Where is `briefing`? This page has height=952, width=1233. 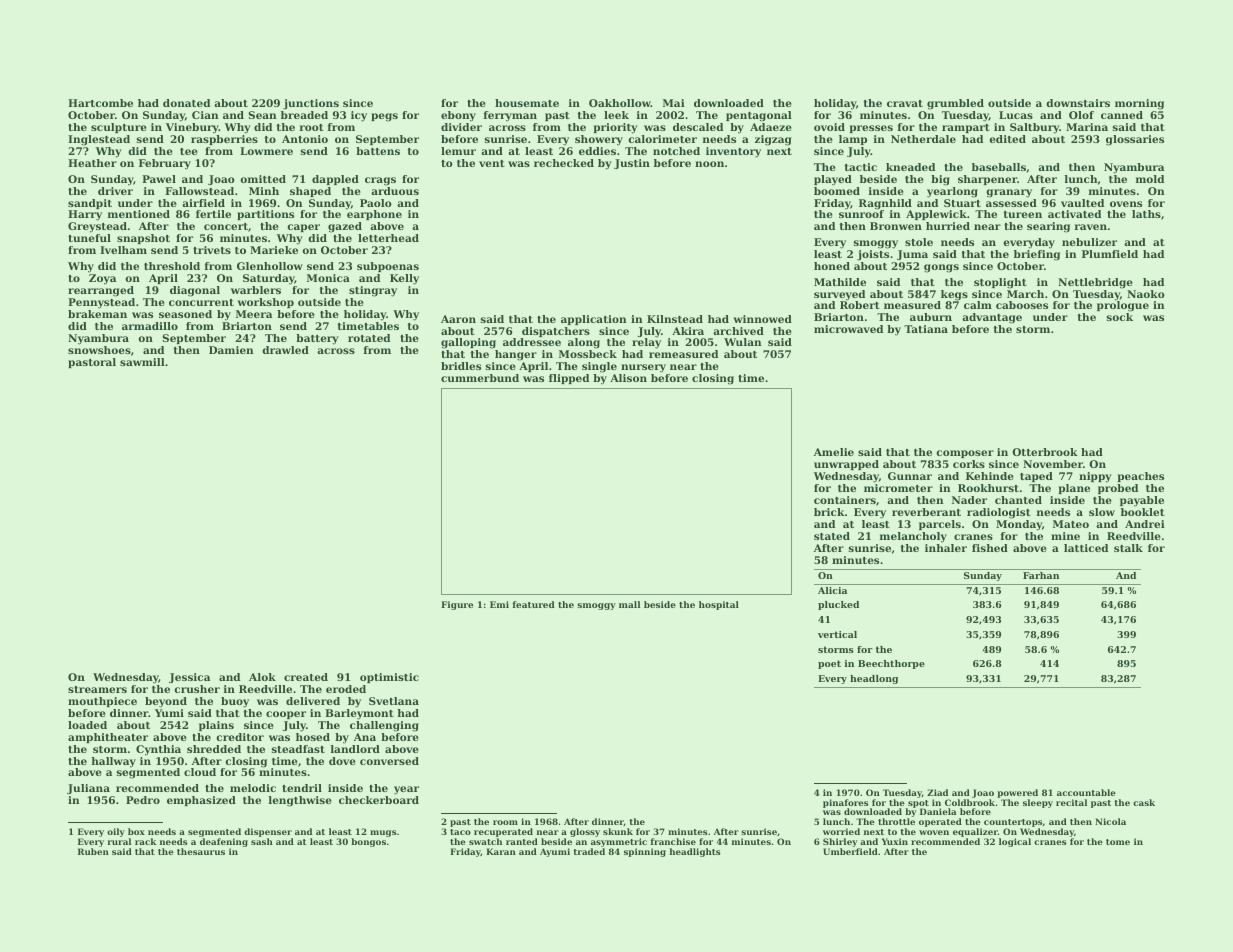
briefing is located at coordinates (1037, 255).
